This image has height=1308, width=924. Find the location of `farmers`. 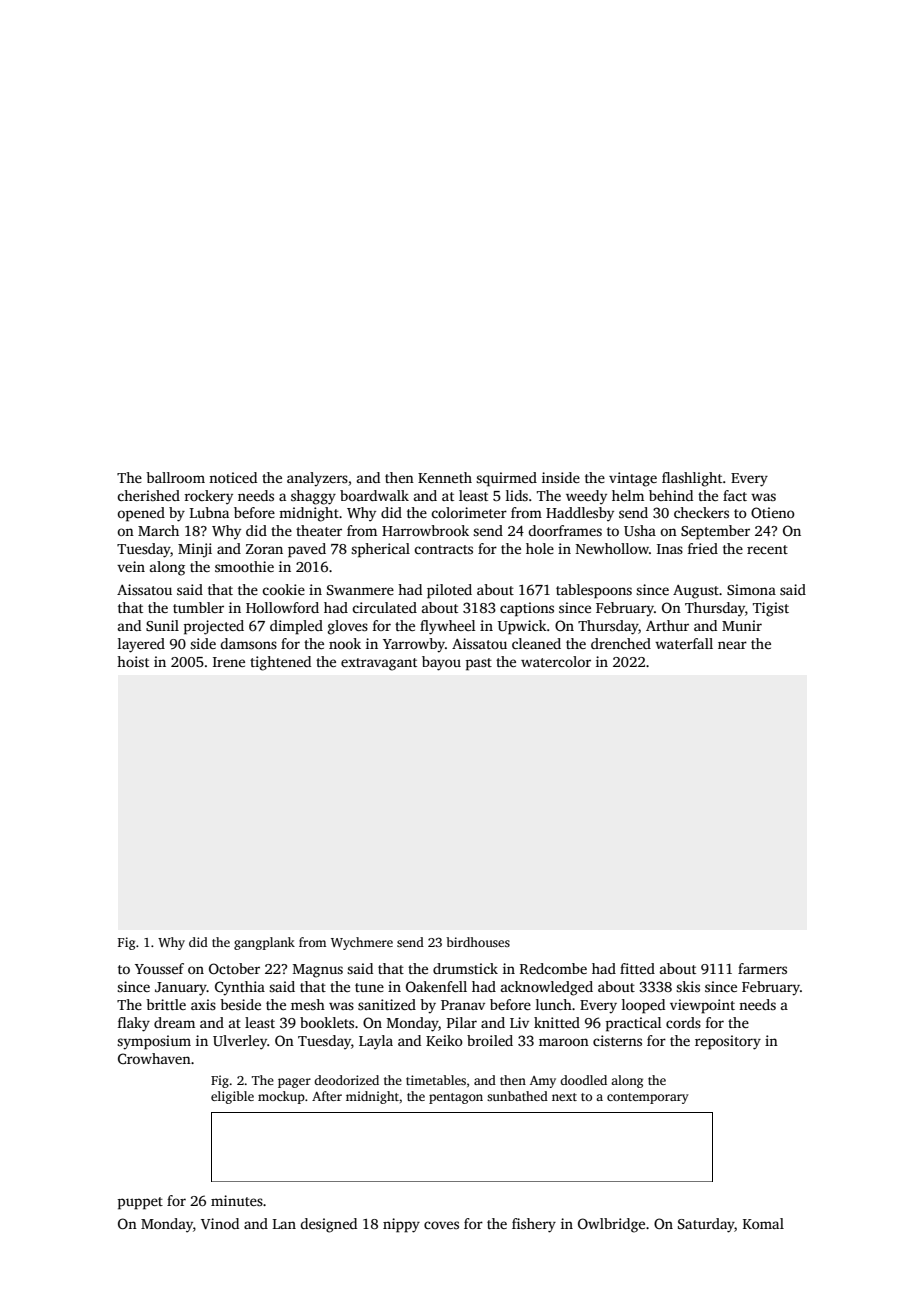

farmers is located at coordinates (762, 968).
